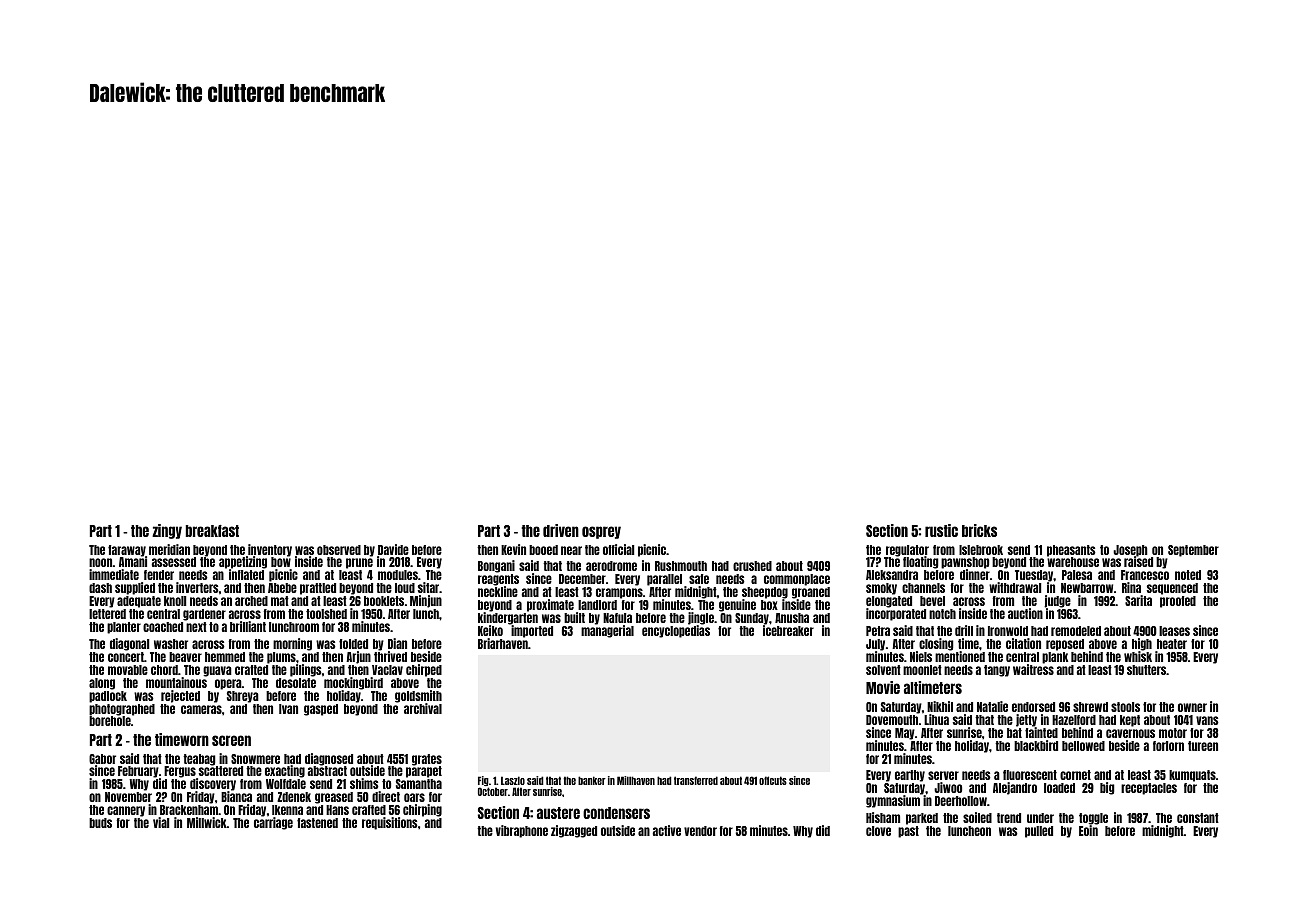 This screenshot has height=924, width=1308. I want to click on Sunday, so click(752, 619).
